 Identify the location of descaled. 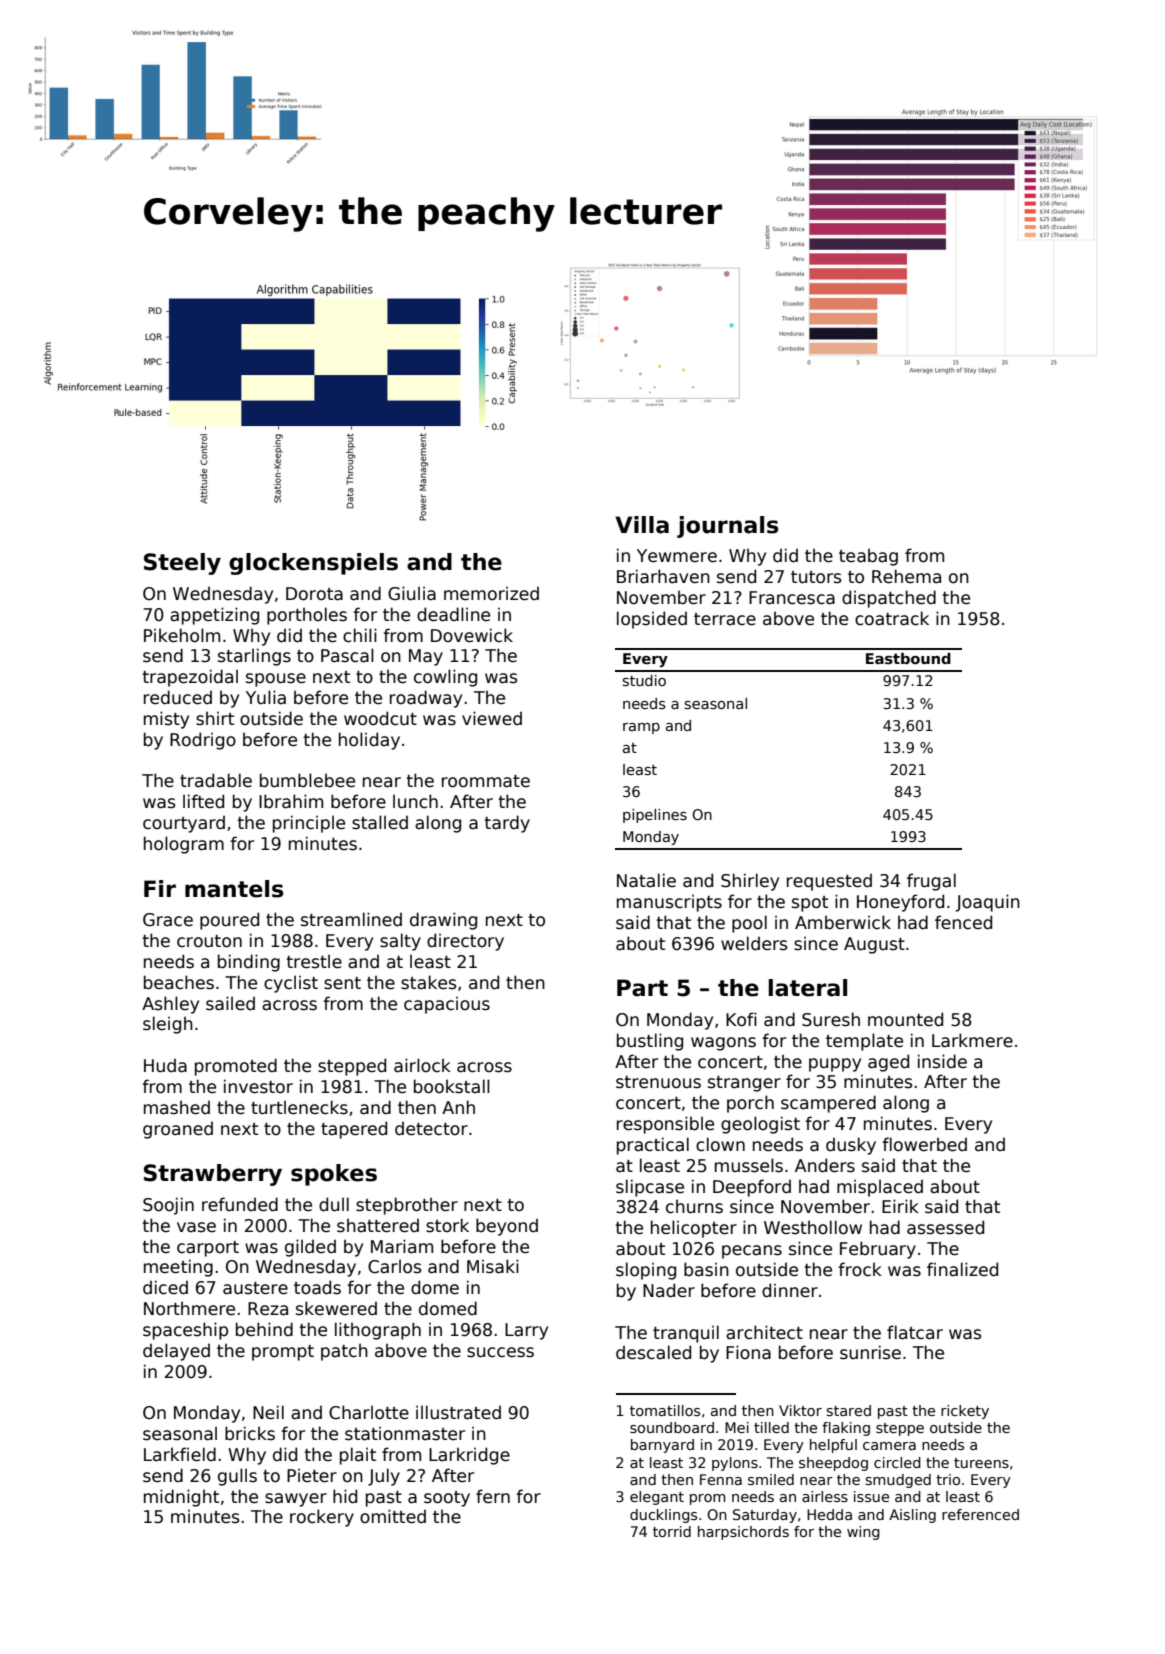
(653, 1352).
